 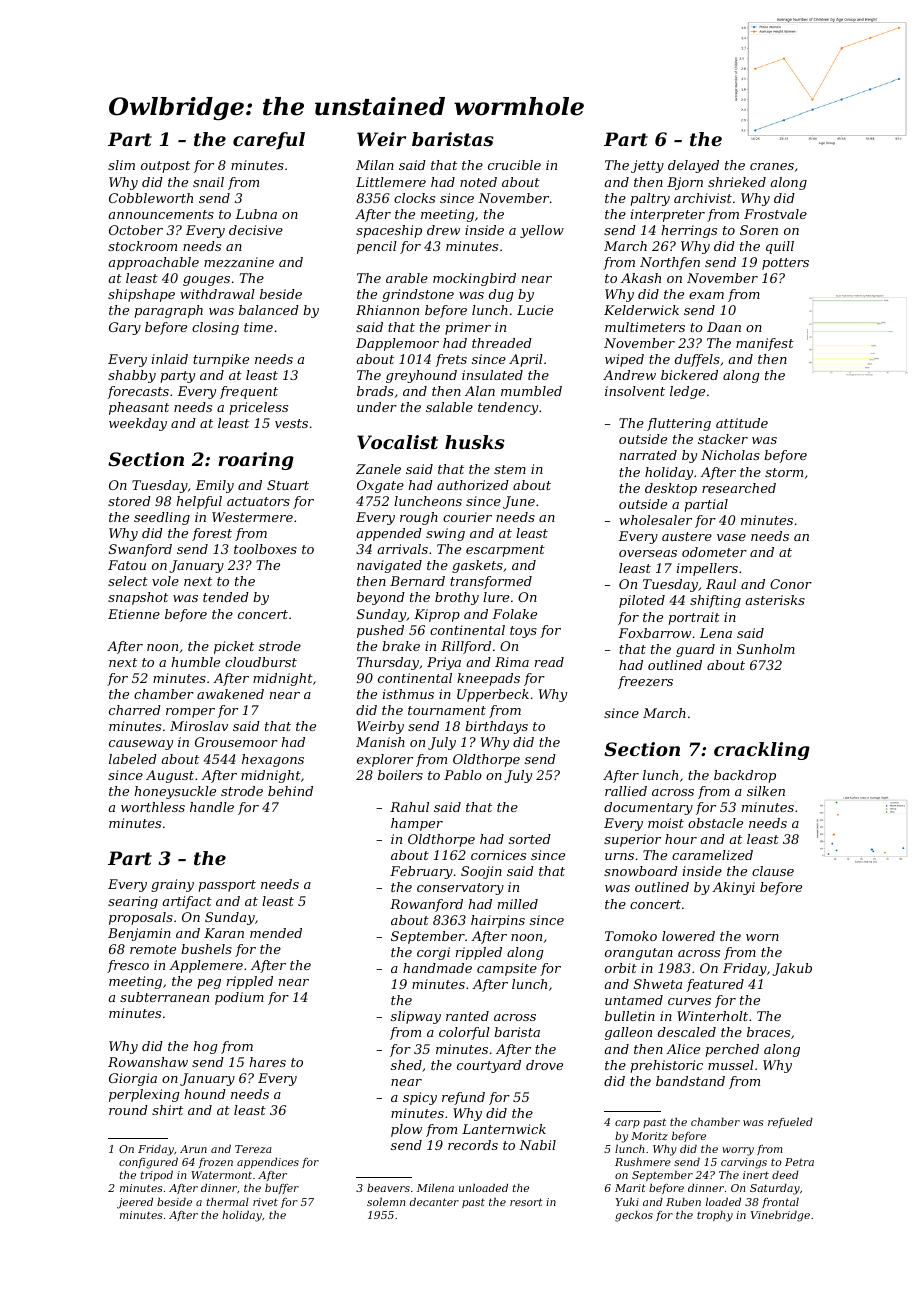 I want to click on announcements, so click(x=161, y=214).
